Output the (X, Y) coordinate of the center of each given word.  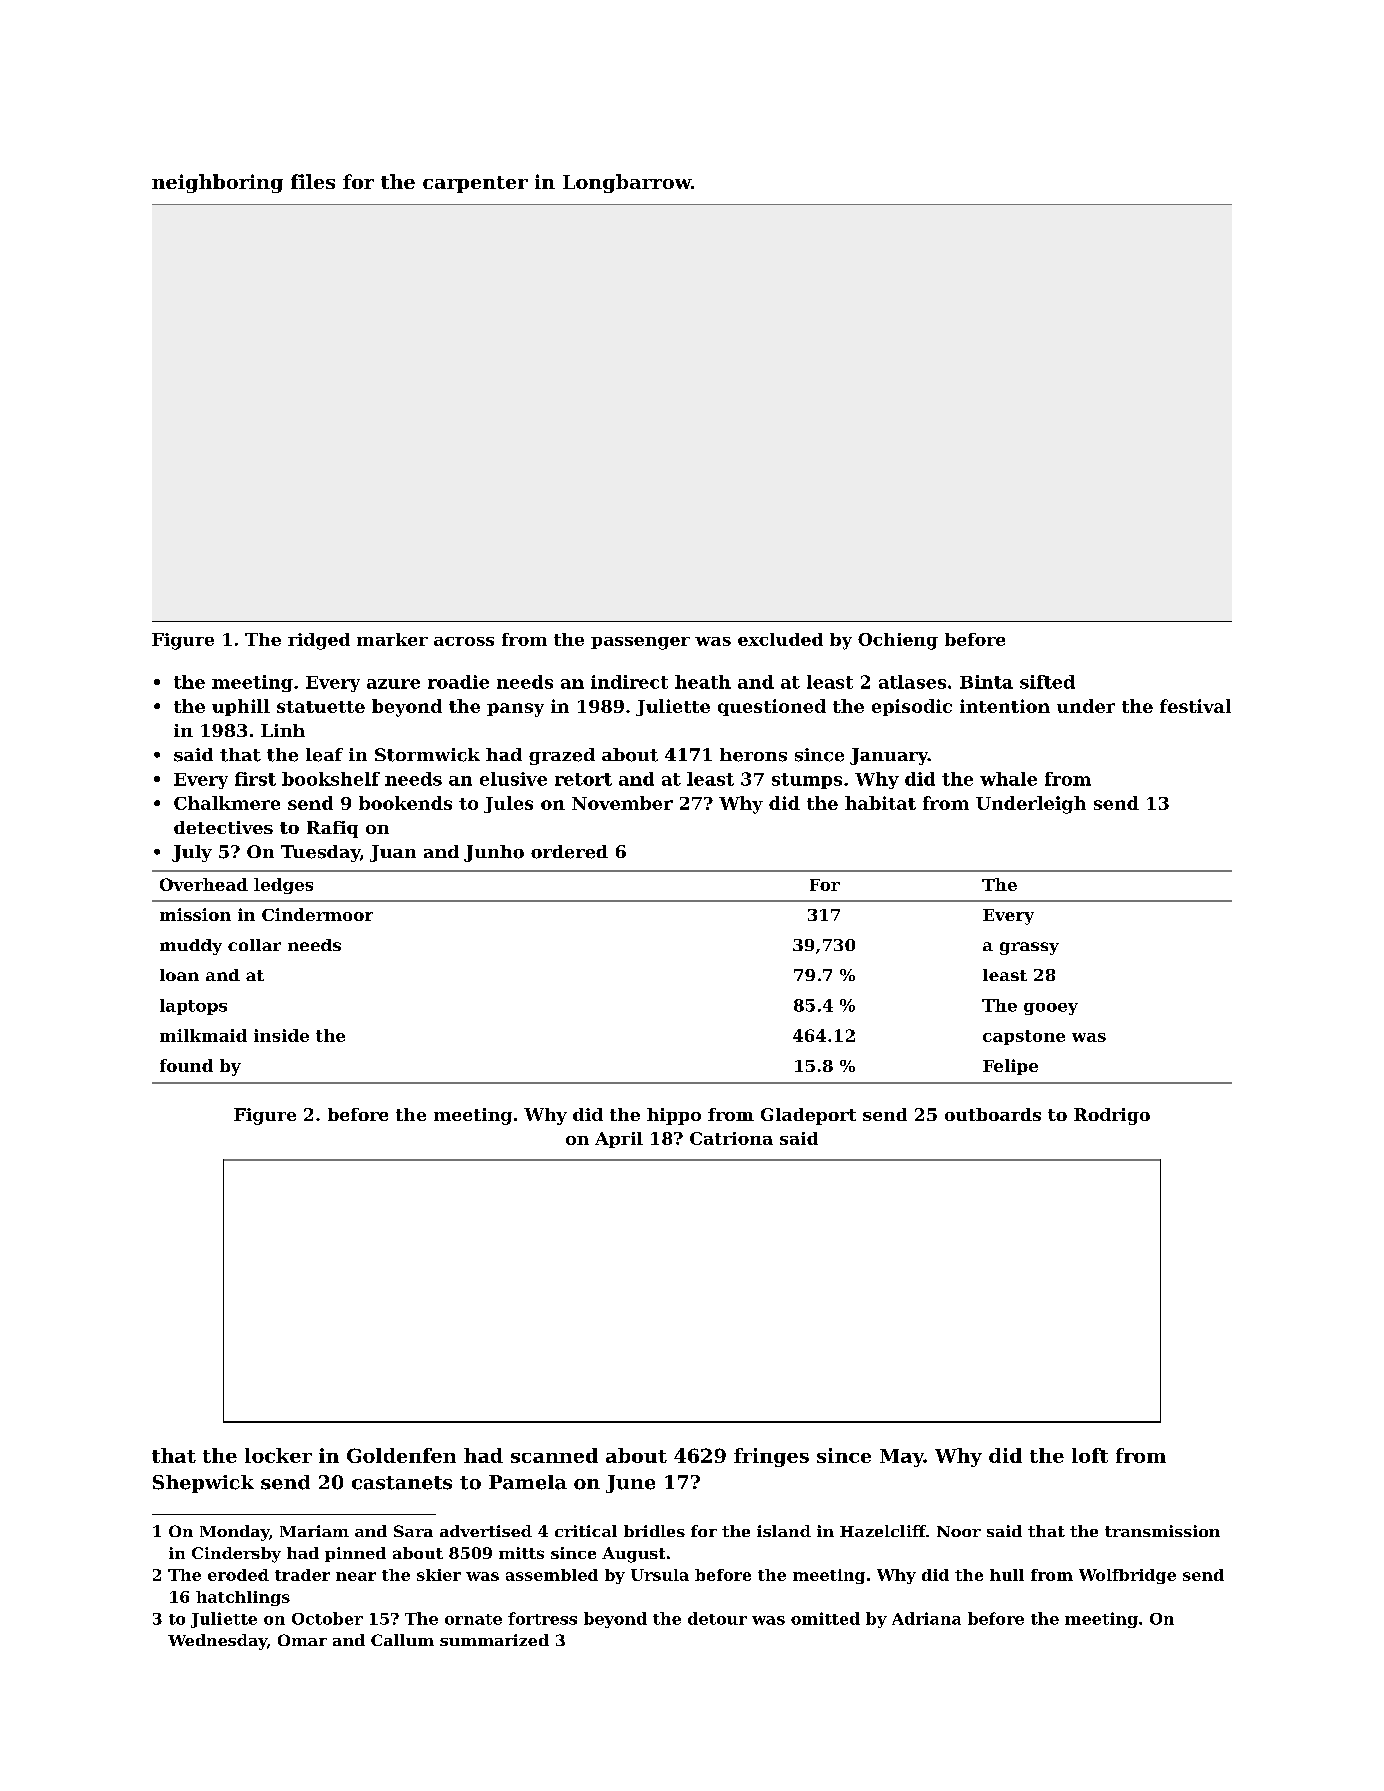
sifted (1047, 682)
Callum (402, 1640)
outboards (993, 1114)
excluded (780, 639)
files (313, 181)
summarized (494, 1640)
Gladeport (808, 1116)
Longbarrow (627, 183)
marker (392, 639)
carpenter (475, 184)
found (186, 1065)
